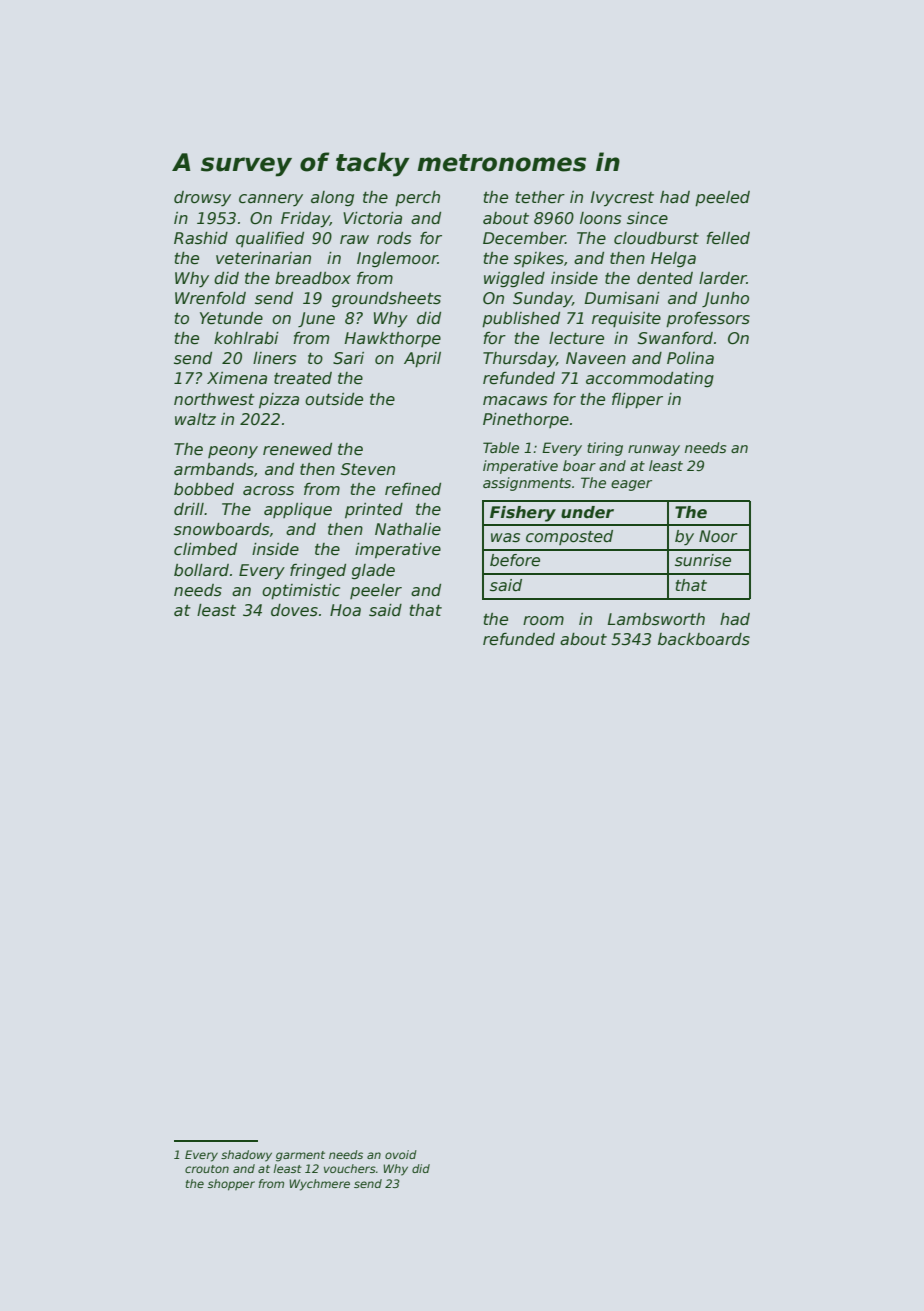 The height and width of the screenshot is (1311, 924). Describe the element at coordinates (350, 1168) in the screenshot. I see `vouchers` at that location.
